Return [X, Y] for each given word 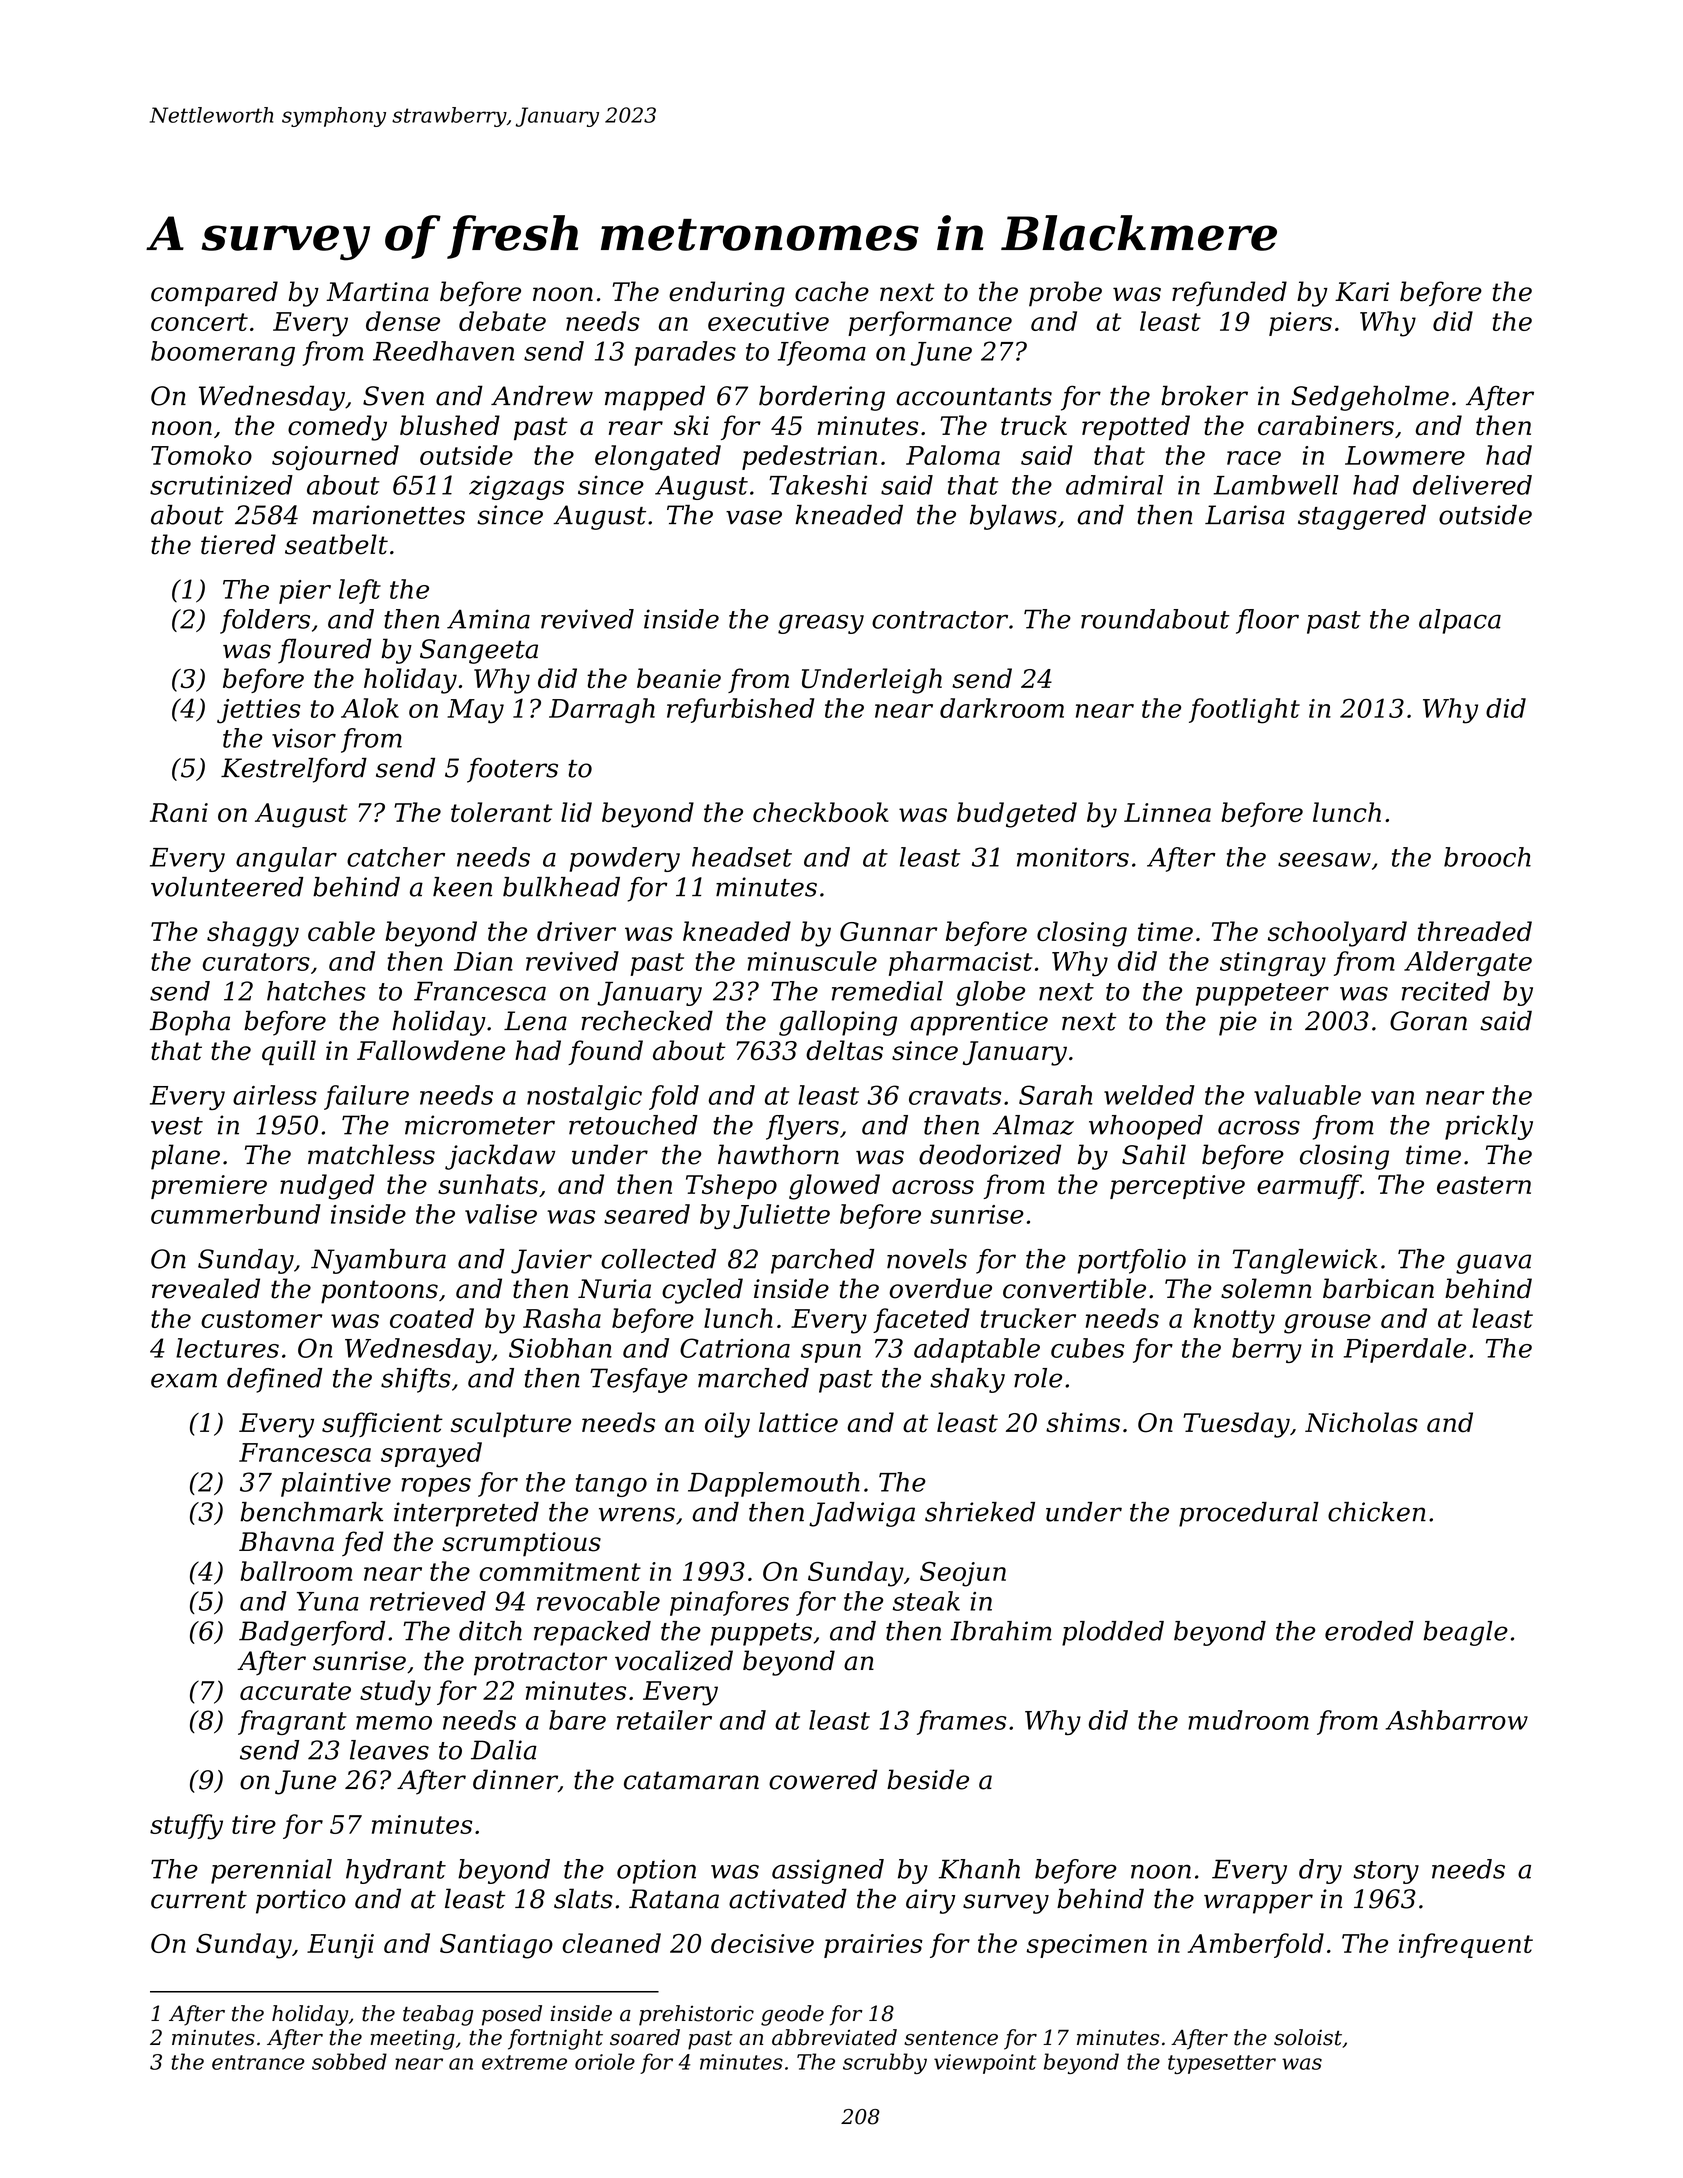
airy [930, 1901]
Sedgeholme [1370, 398]
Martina [377, 292]
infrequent [1466, 1945]
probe [1065, 294]
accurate [295, 1691]
